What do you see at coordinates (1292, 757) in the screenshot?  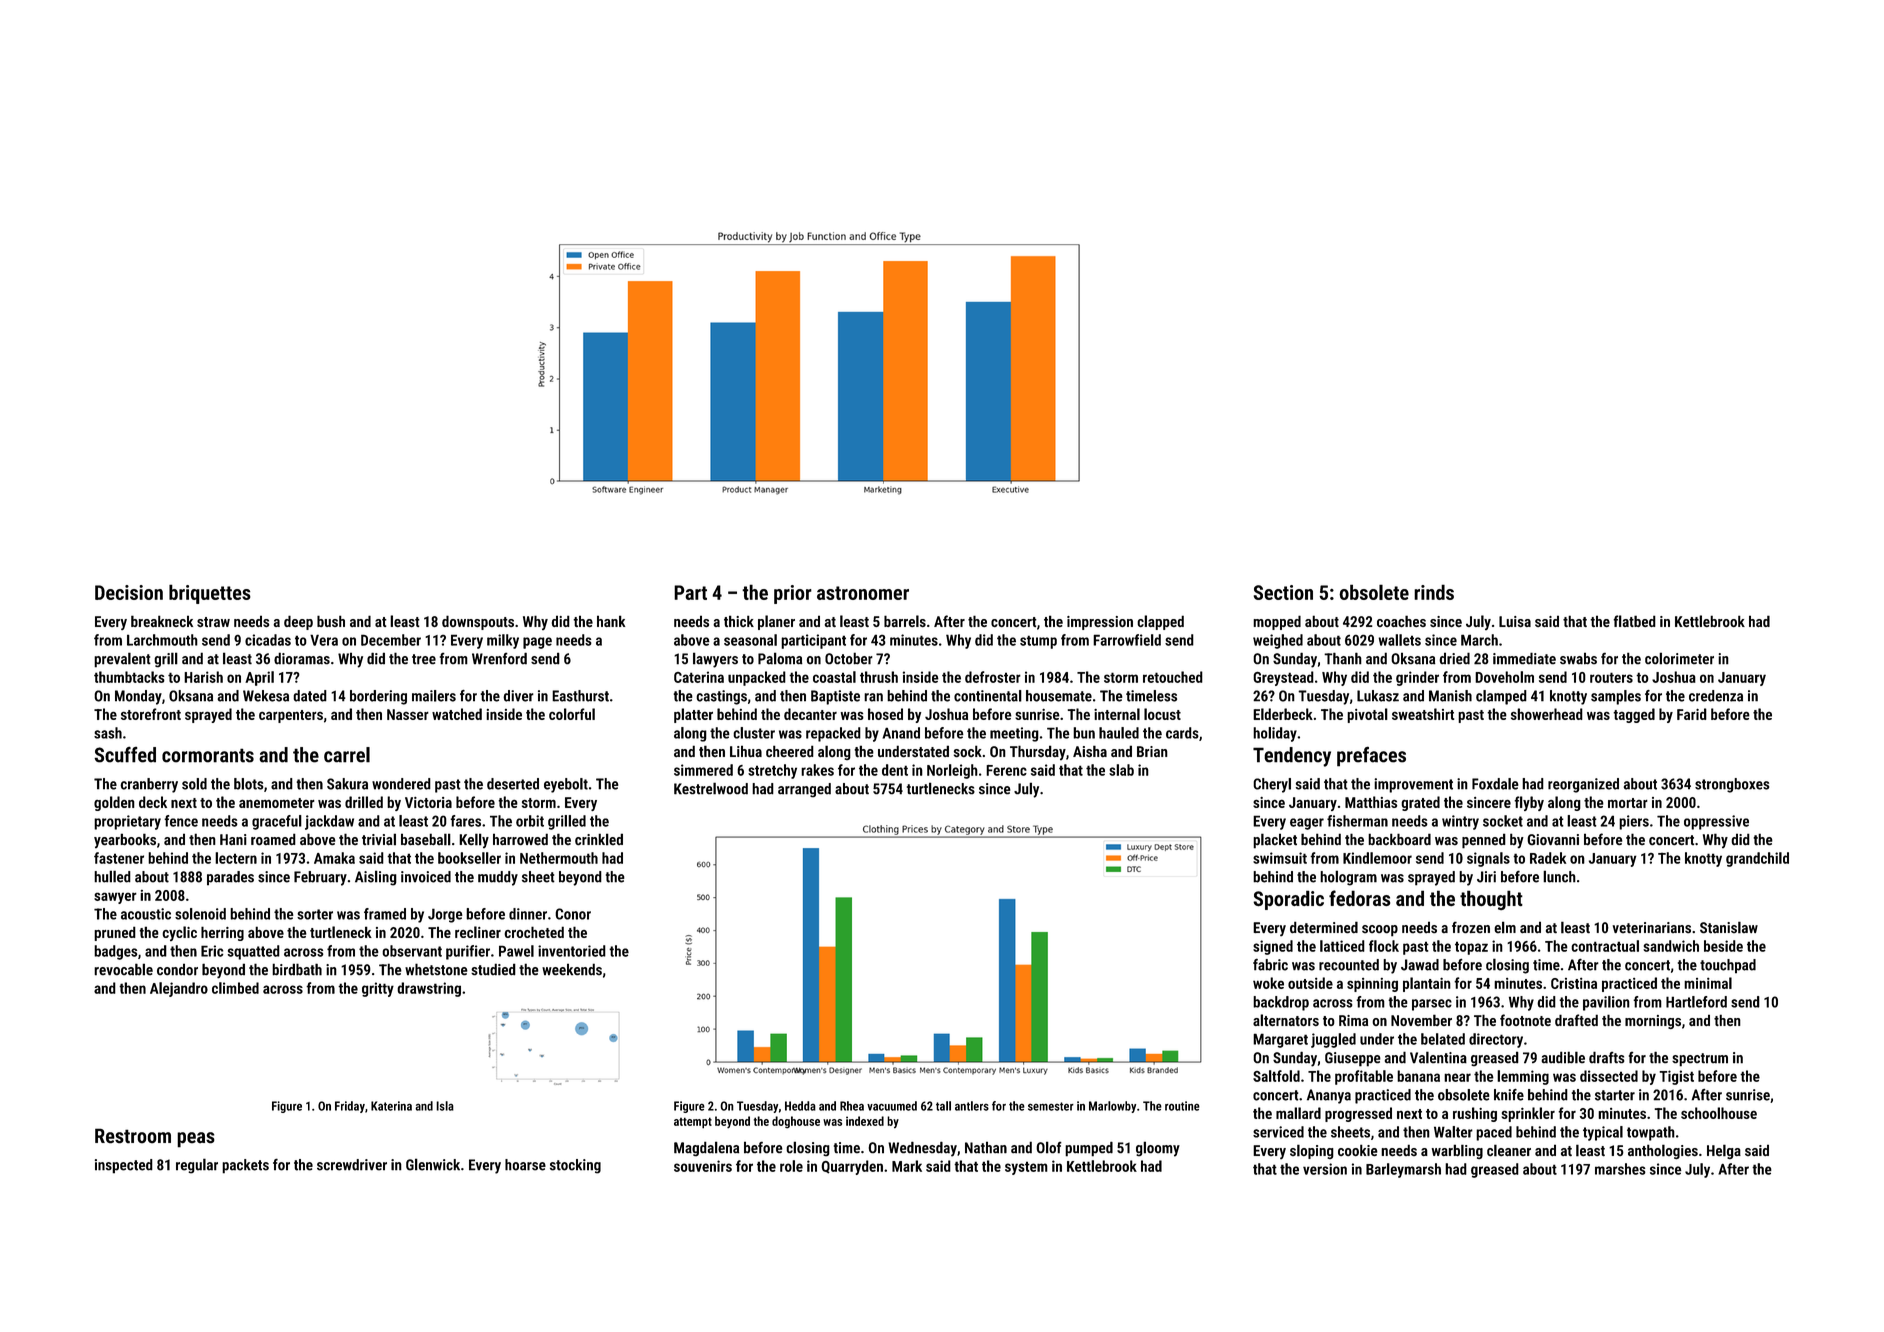 I see `Tendency` at bounding box center [1292, 757].
